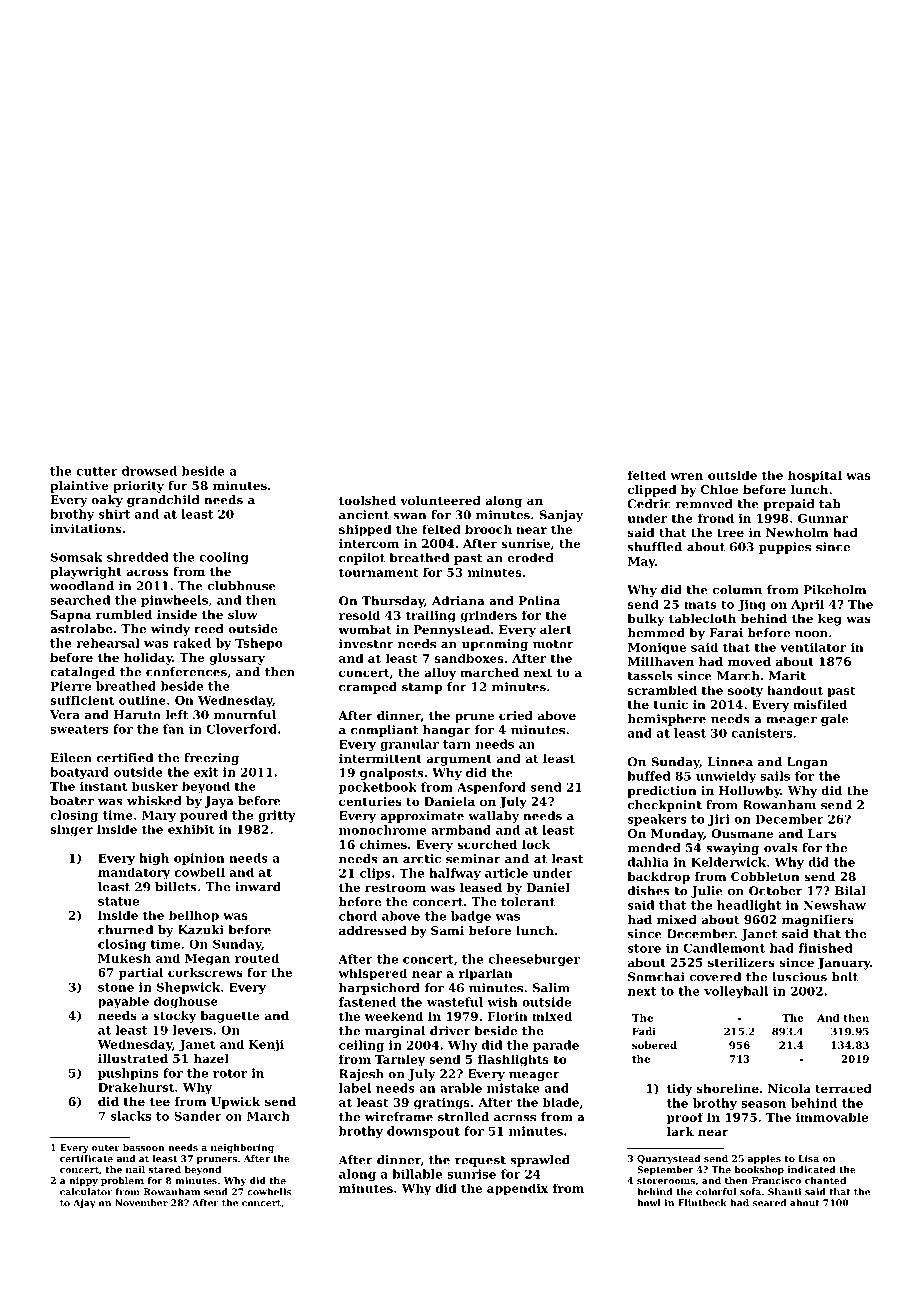  Describe the element at coordinates (737, 590) in the page. I see `column` at that location.
